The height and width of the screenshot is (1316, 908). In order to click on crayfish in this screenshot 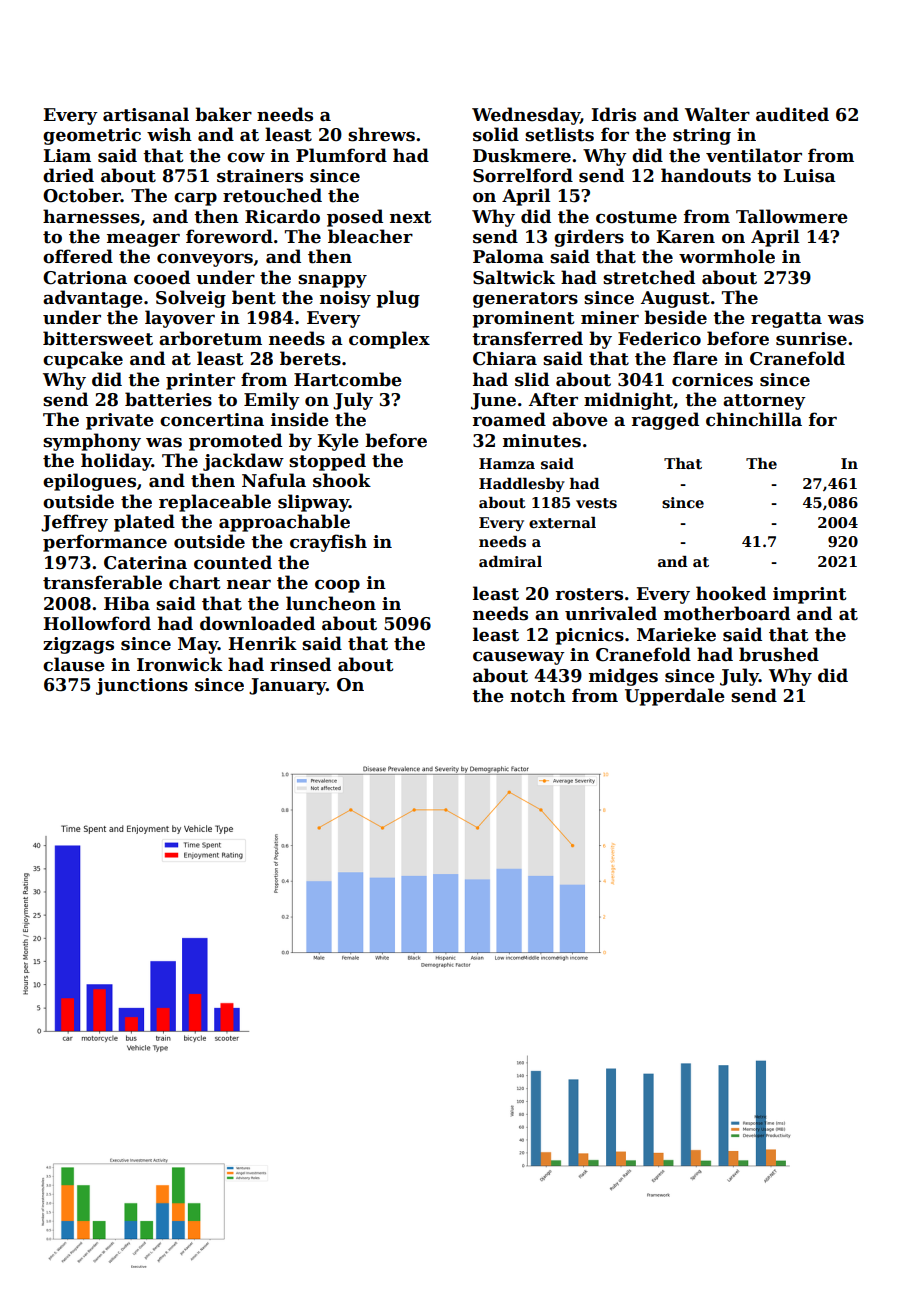, I will do `click(328, 543)`.
